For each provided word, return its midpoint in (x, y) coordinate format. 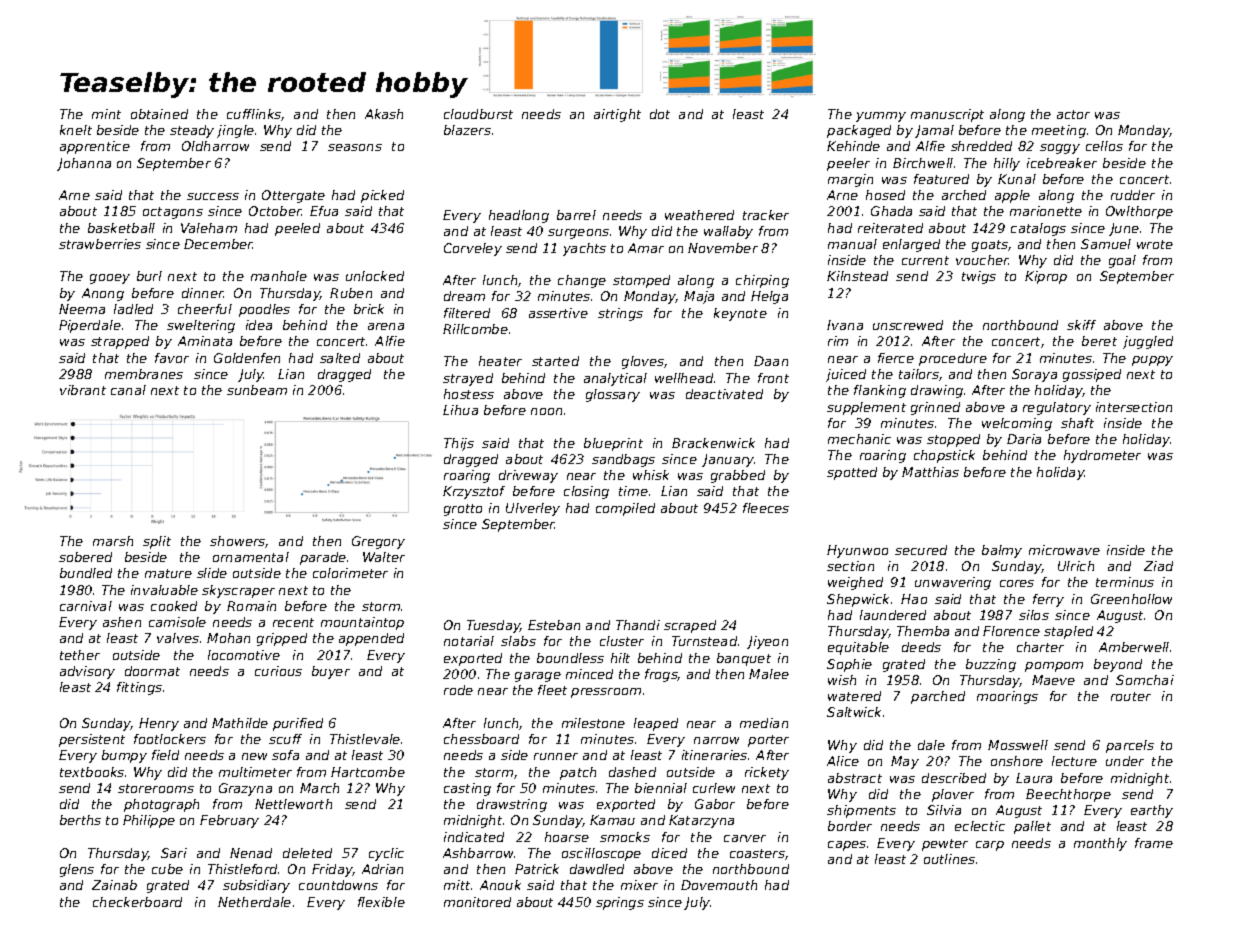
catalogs (1038, 229)
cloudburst (478, 114)
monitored (477, 902)
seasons (355, 147)
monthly (1100, 844)
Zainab (114, 885)
